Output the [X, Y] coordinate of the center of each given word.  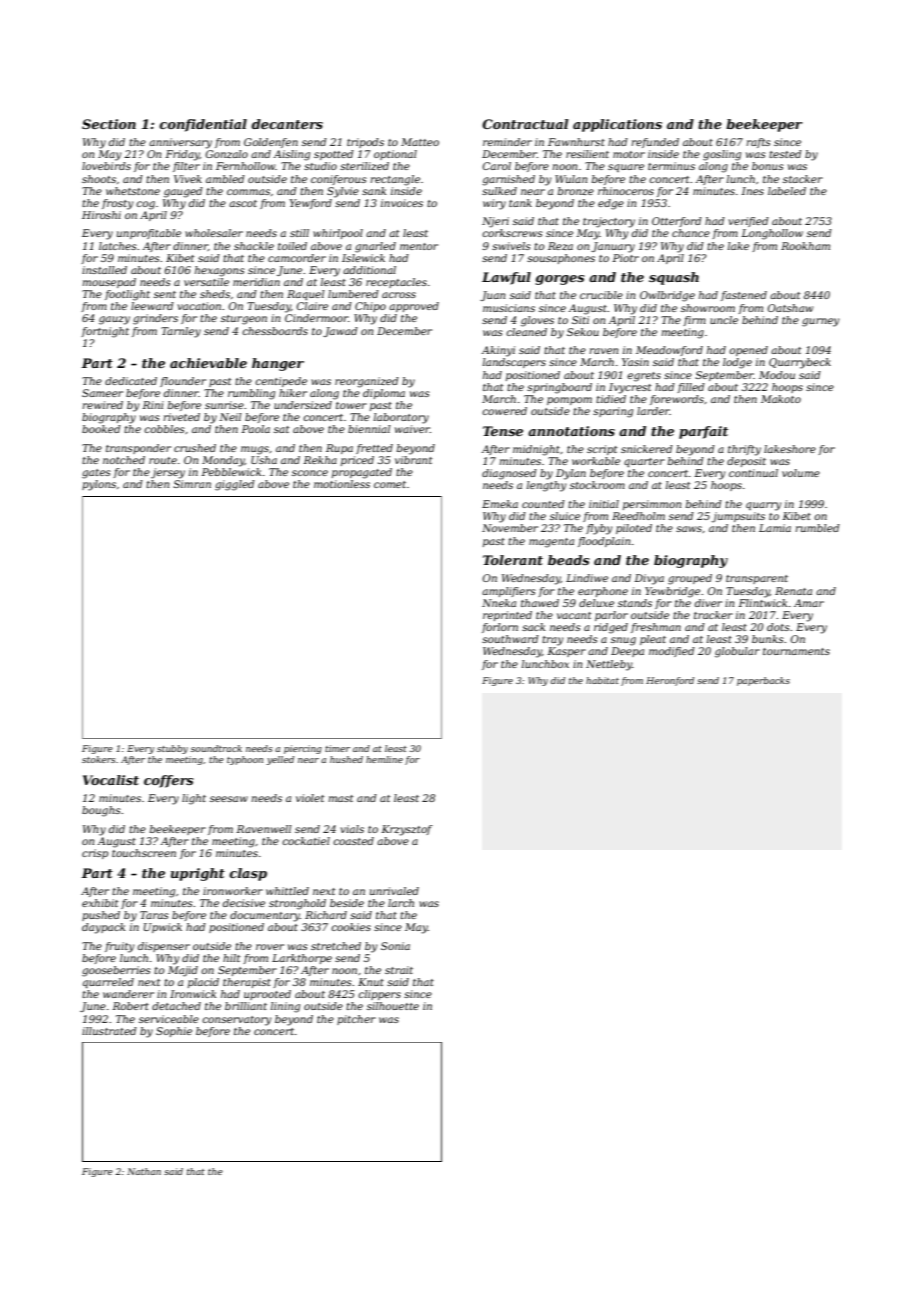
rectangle [395, 180]
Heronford [670, 681]
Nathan [144, 1171]
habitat [602, 680]
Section [109, 124]
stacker [803, 179]
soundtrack [216, 748]
